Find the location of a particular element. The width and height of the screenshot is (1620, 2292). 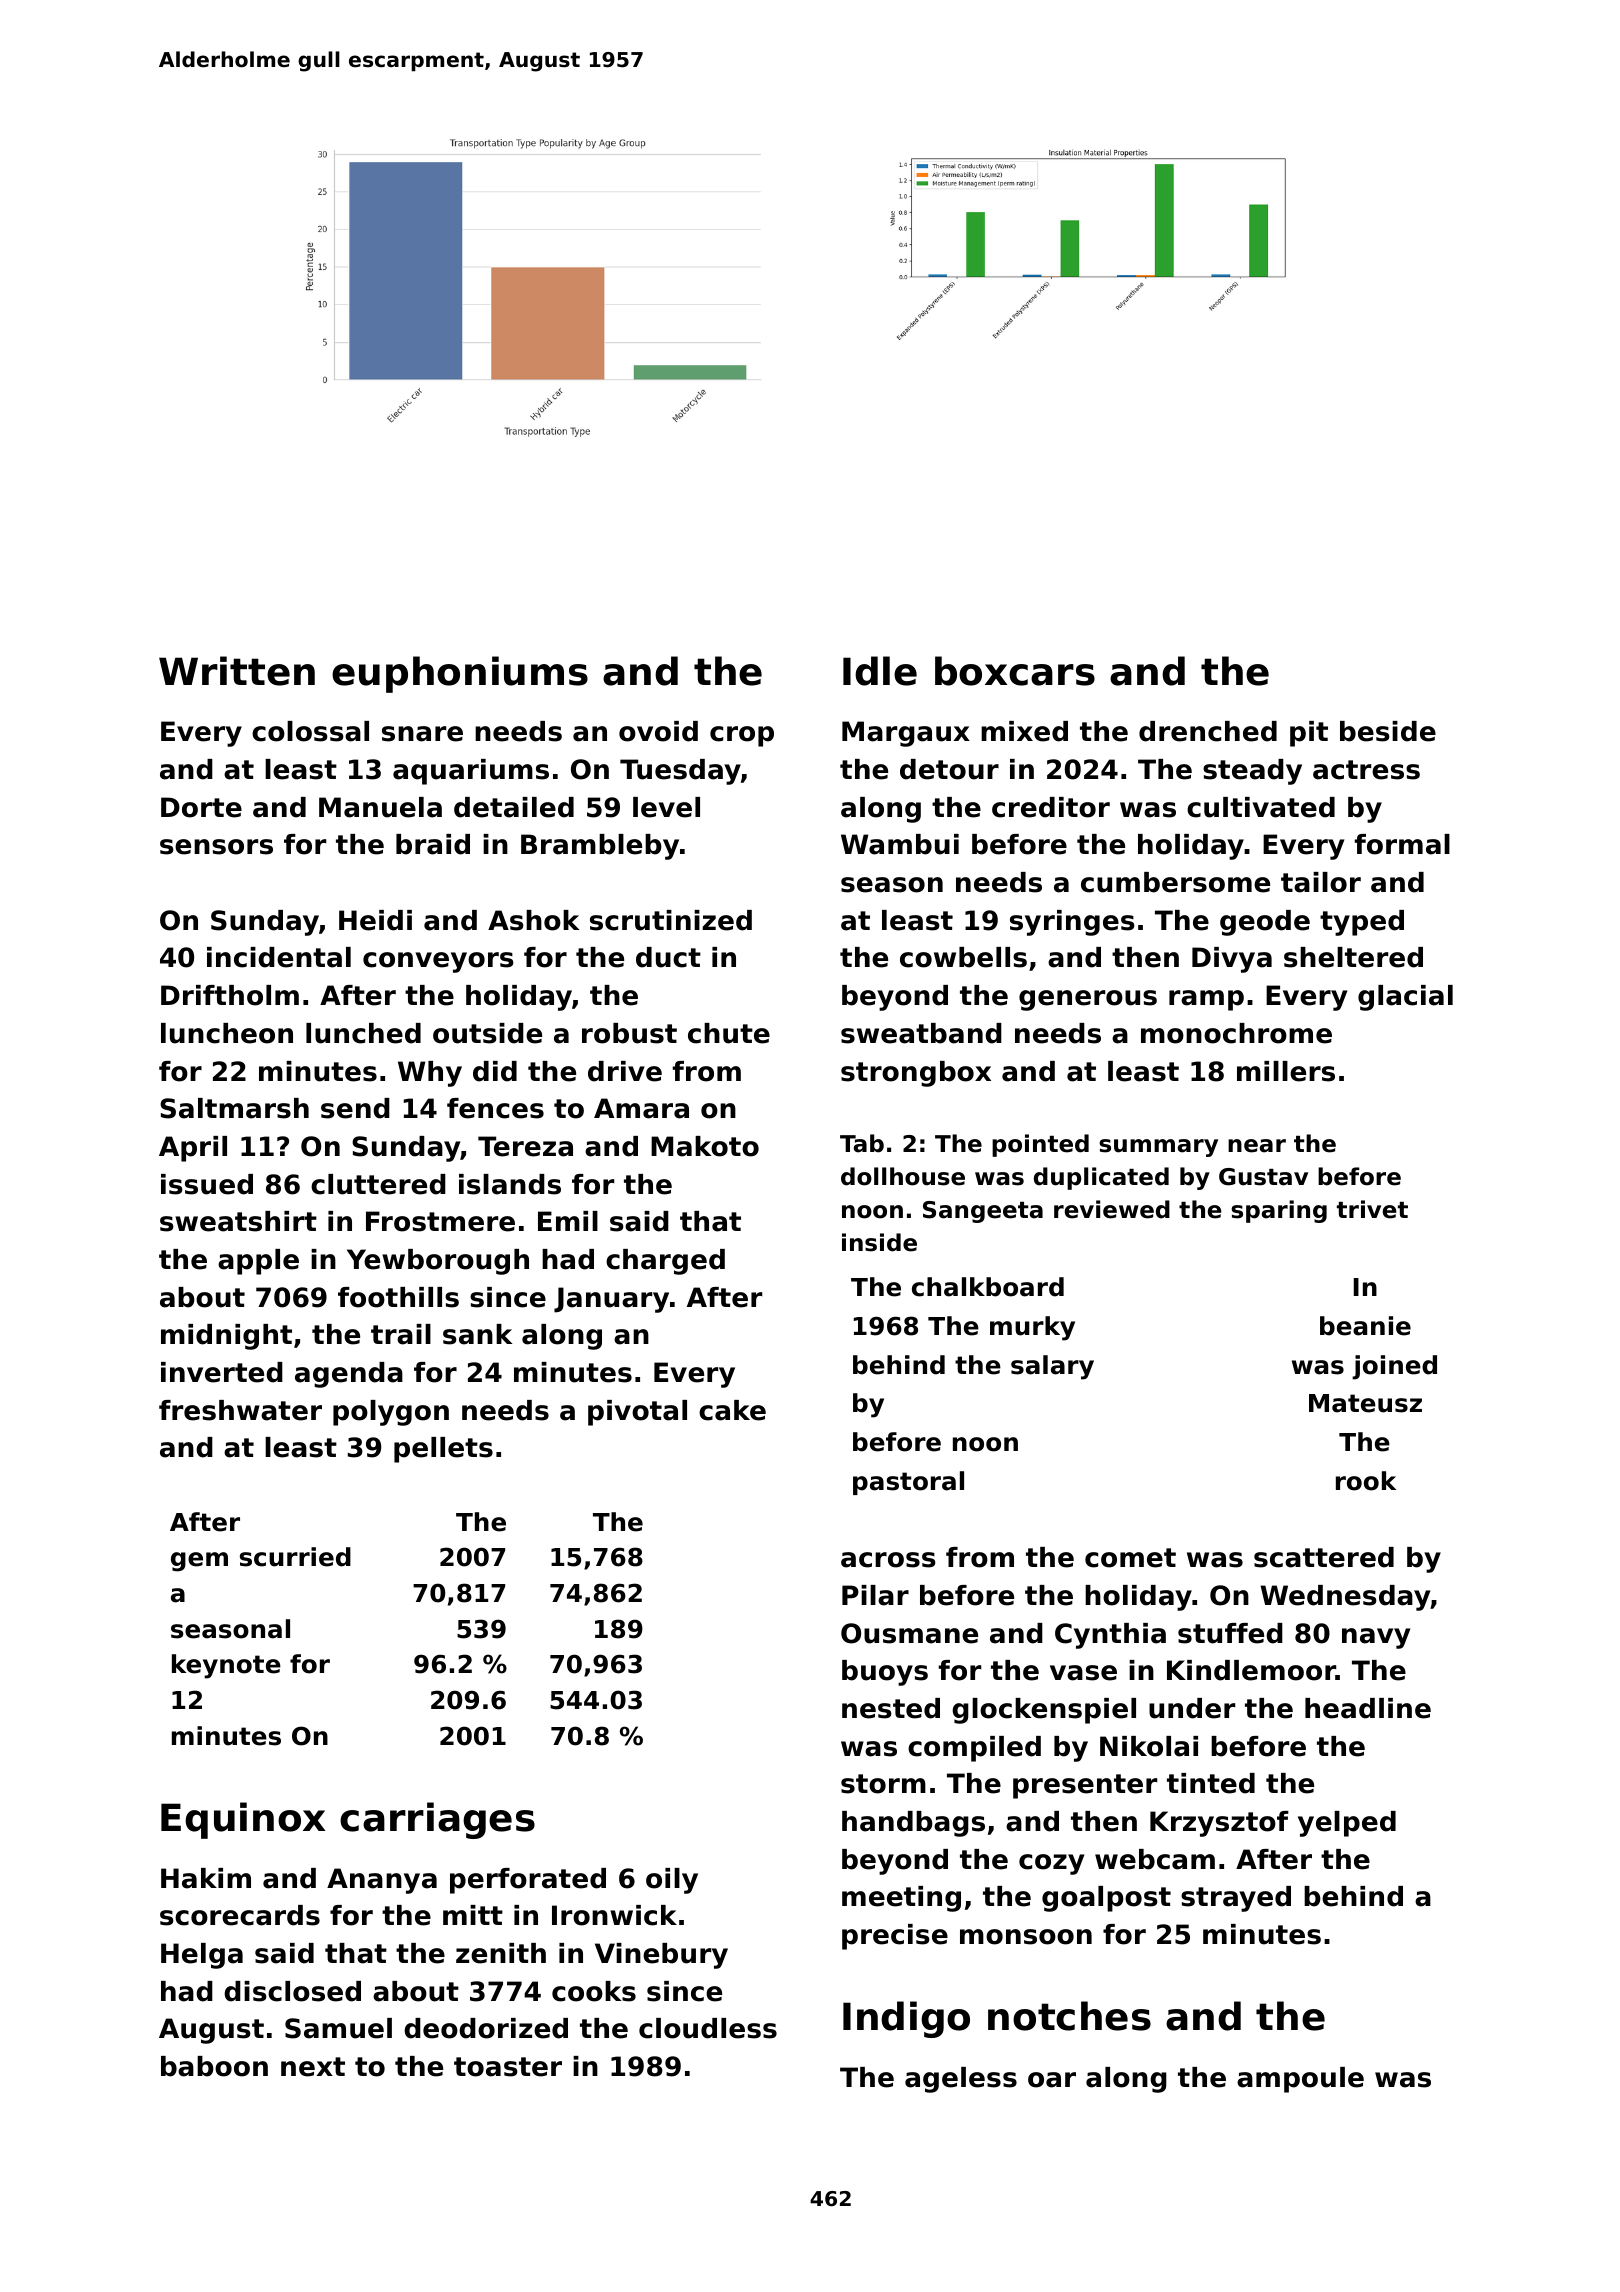

ageless is located at coordinates (961, 2080).
